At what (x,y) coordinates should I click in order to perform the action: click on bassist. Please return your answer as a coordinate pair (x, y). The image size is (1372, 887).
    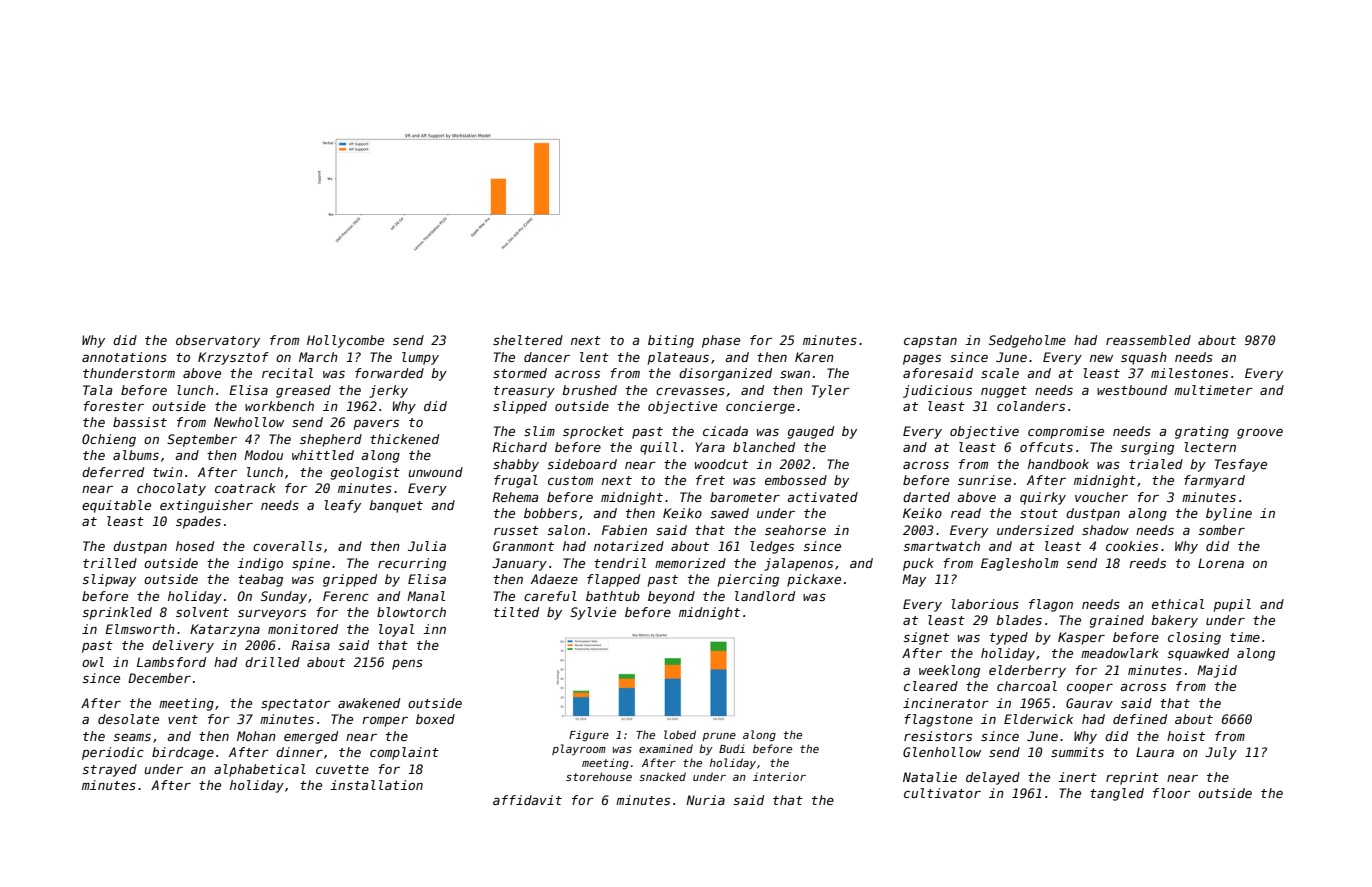
    Looking at the image, I should click on (140, 422).
